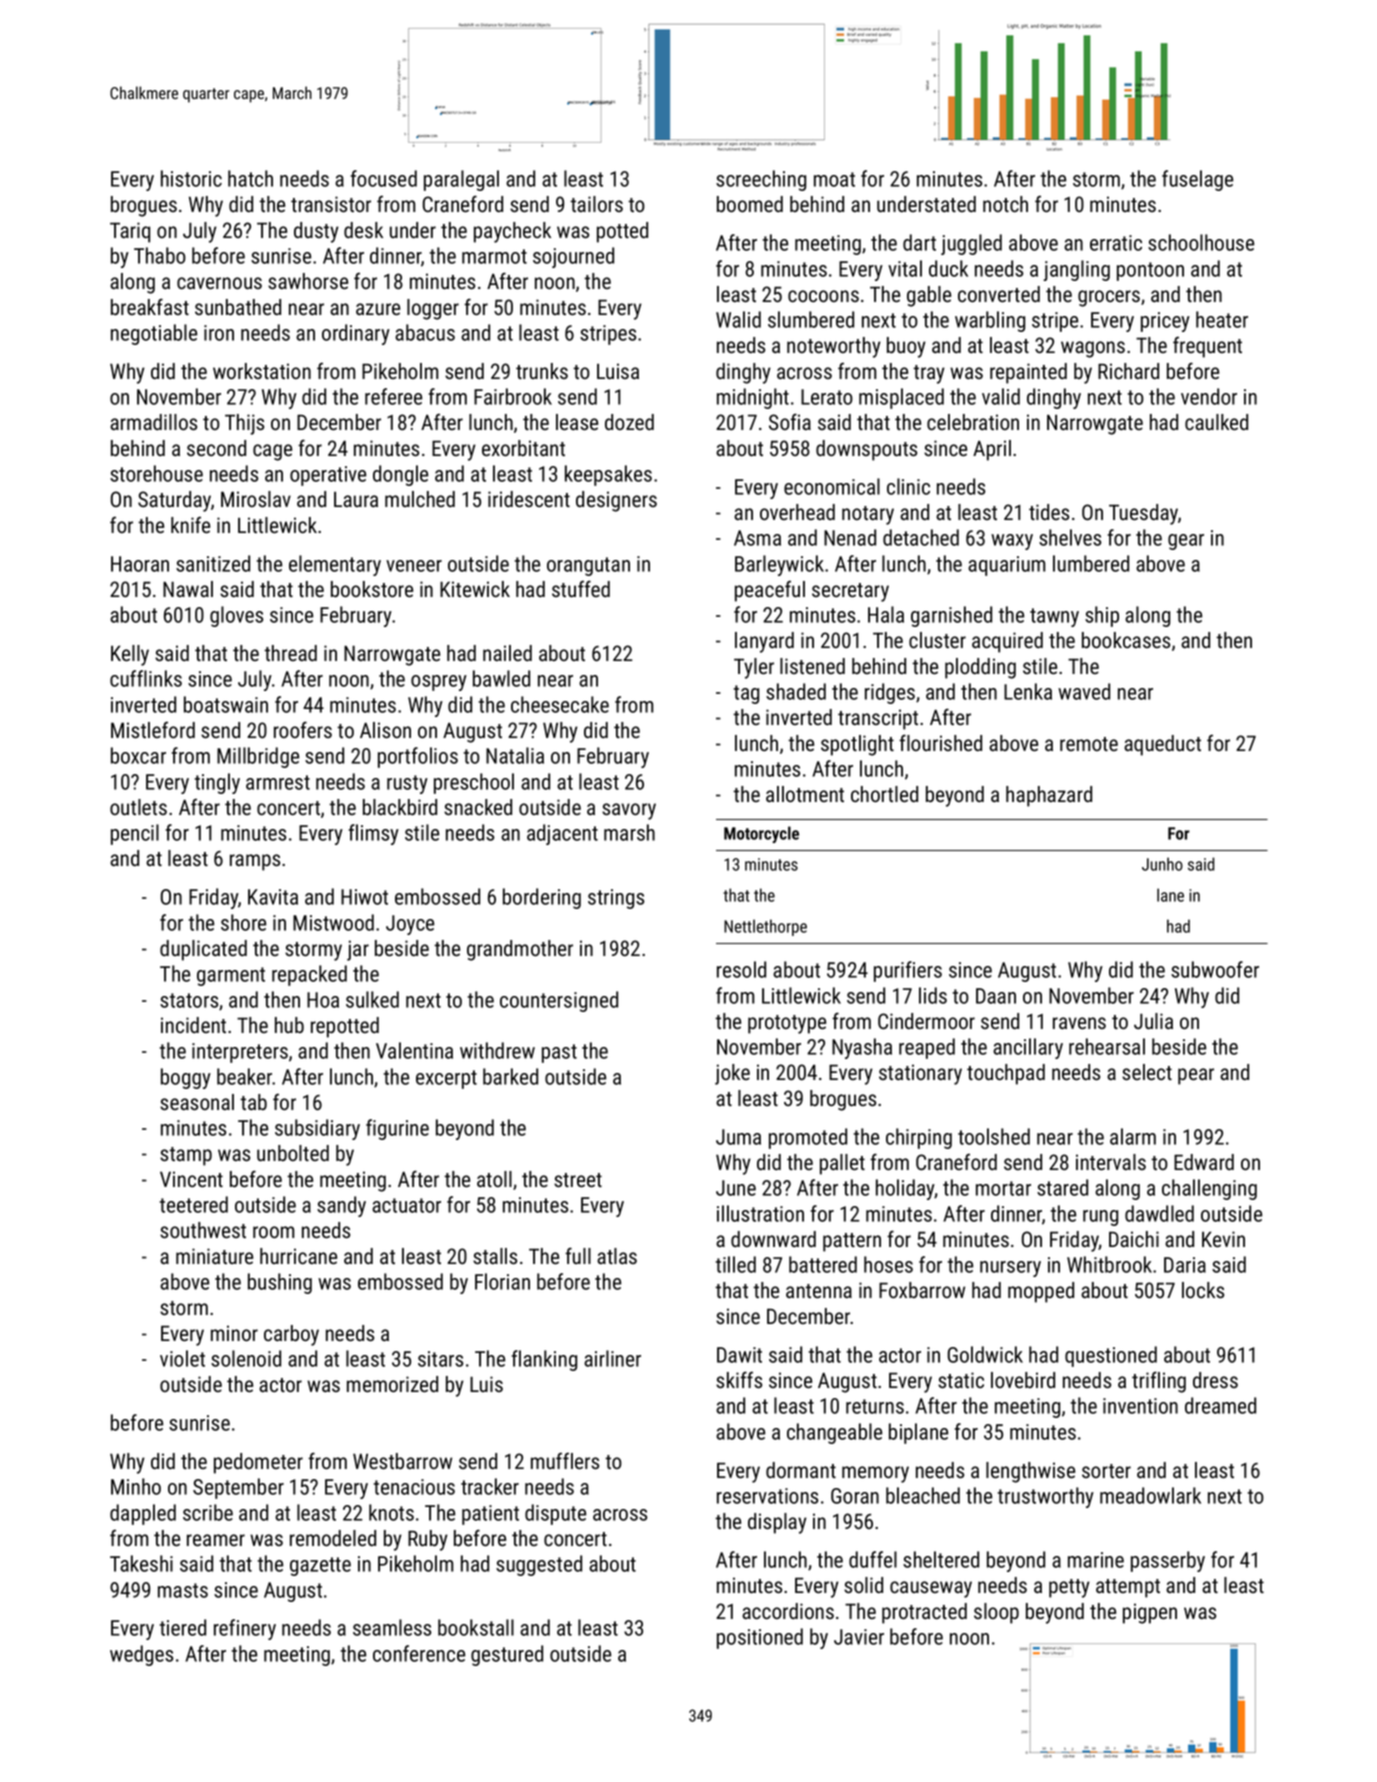  What do you see at coordinates (1215, 969) in the screenshot?
I see `subwoofer` at bounding box center [1215, 969].
